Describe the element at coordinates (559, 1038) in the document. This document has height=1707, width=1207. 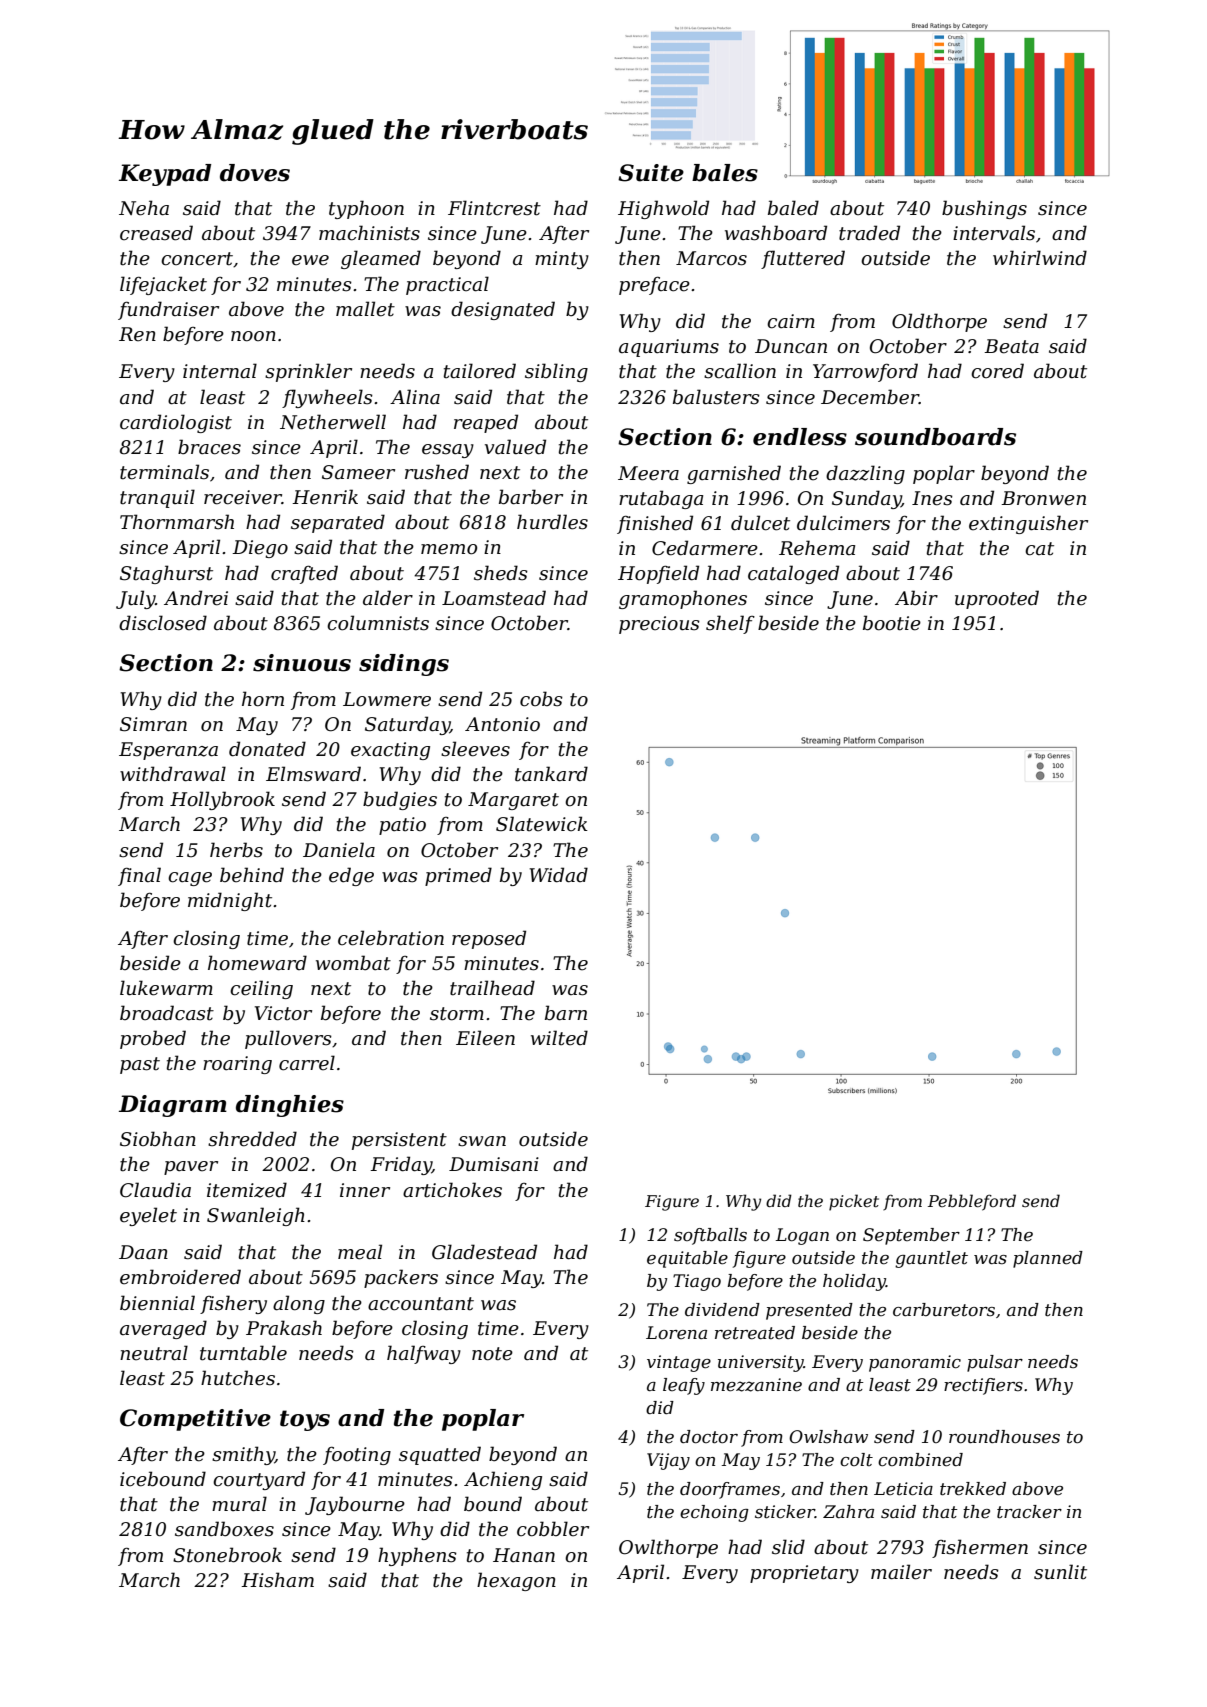
I see `wilted` at that location.
